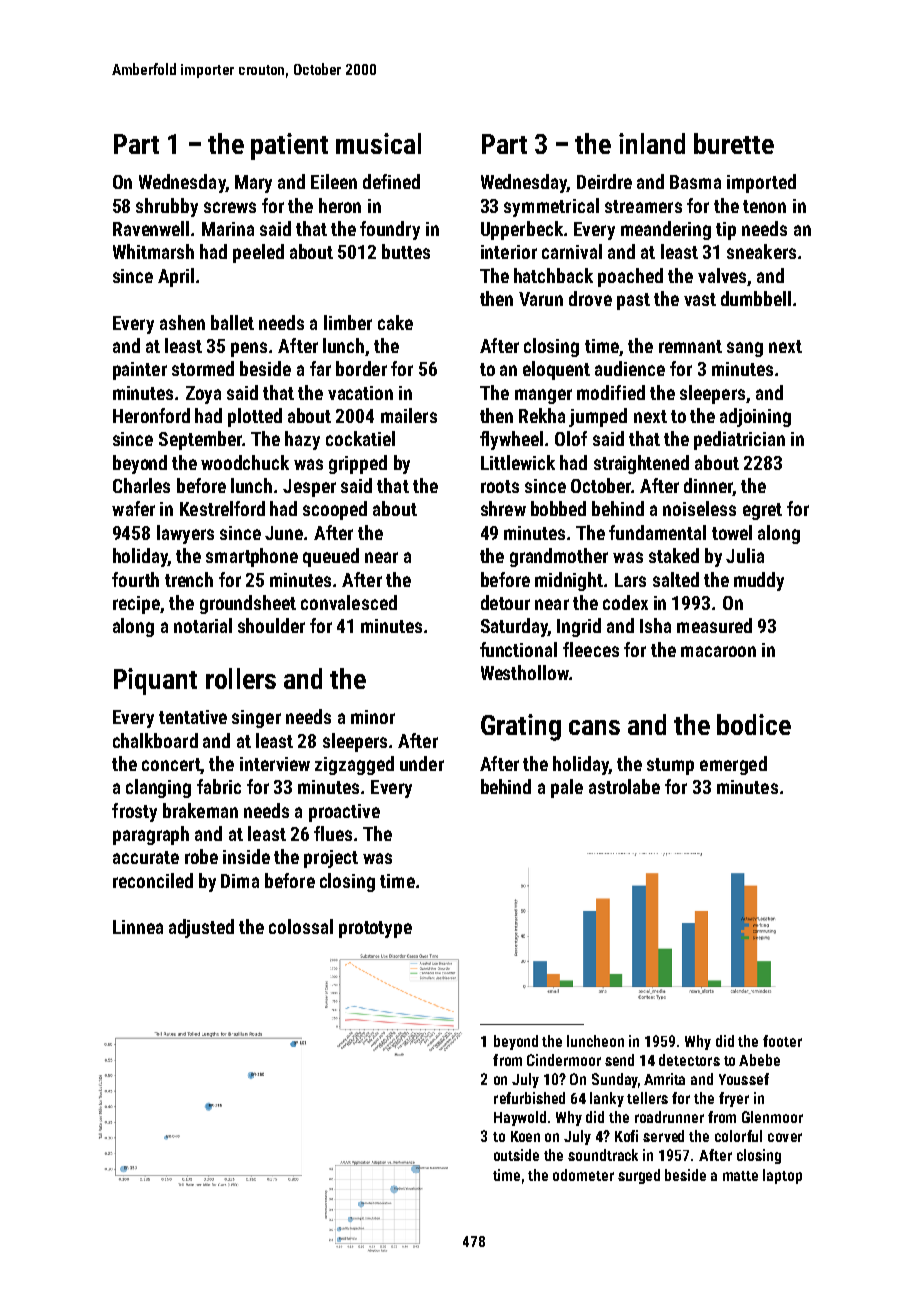  Describe the element at coordinates (331, 557) in the screenshot. I see `queued` at that location.
